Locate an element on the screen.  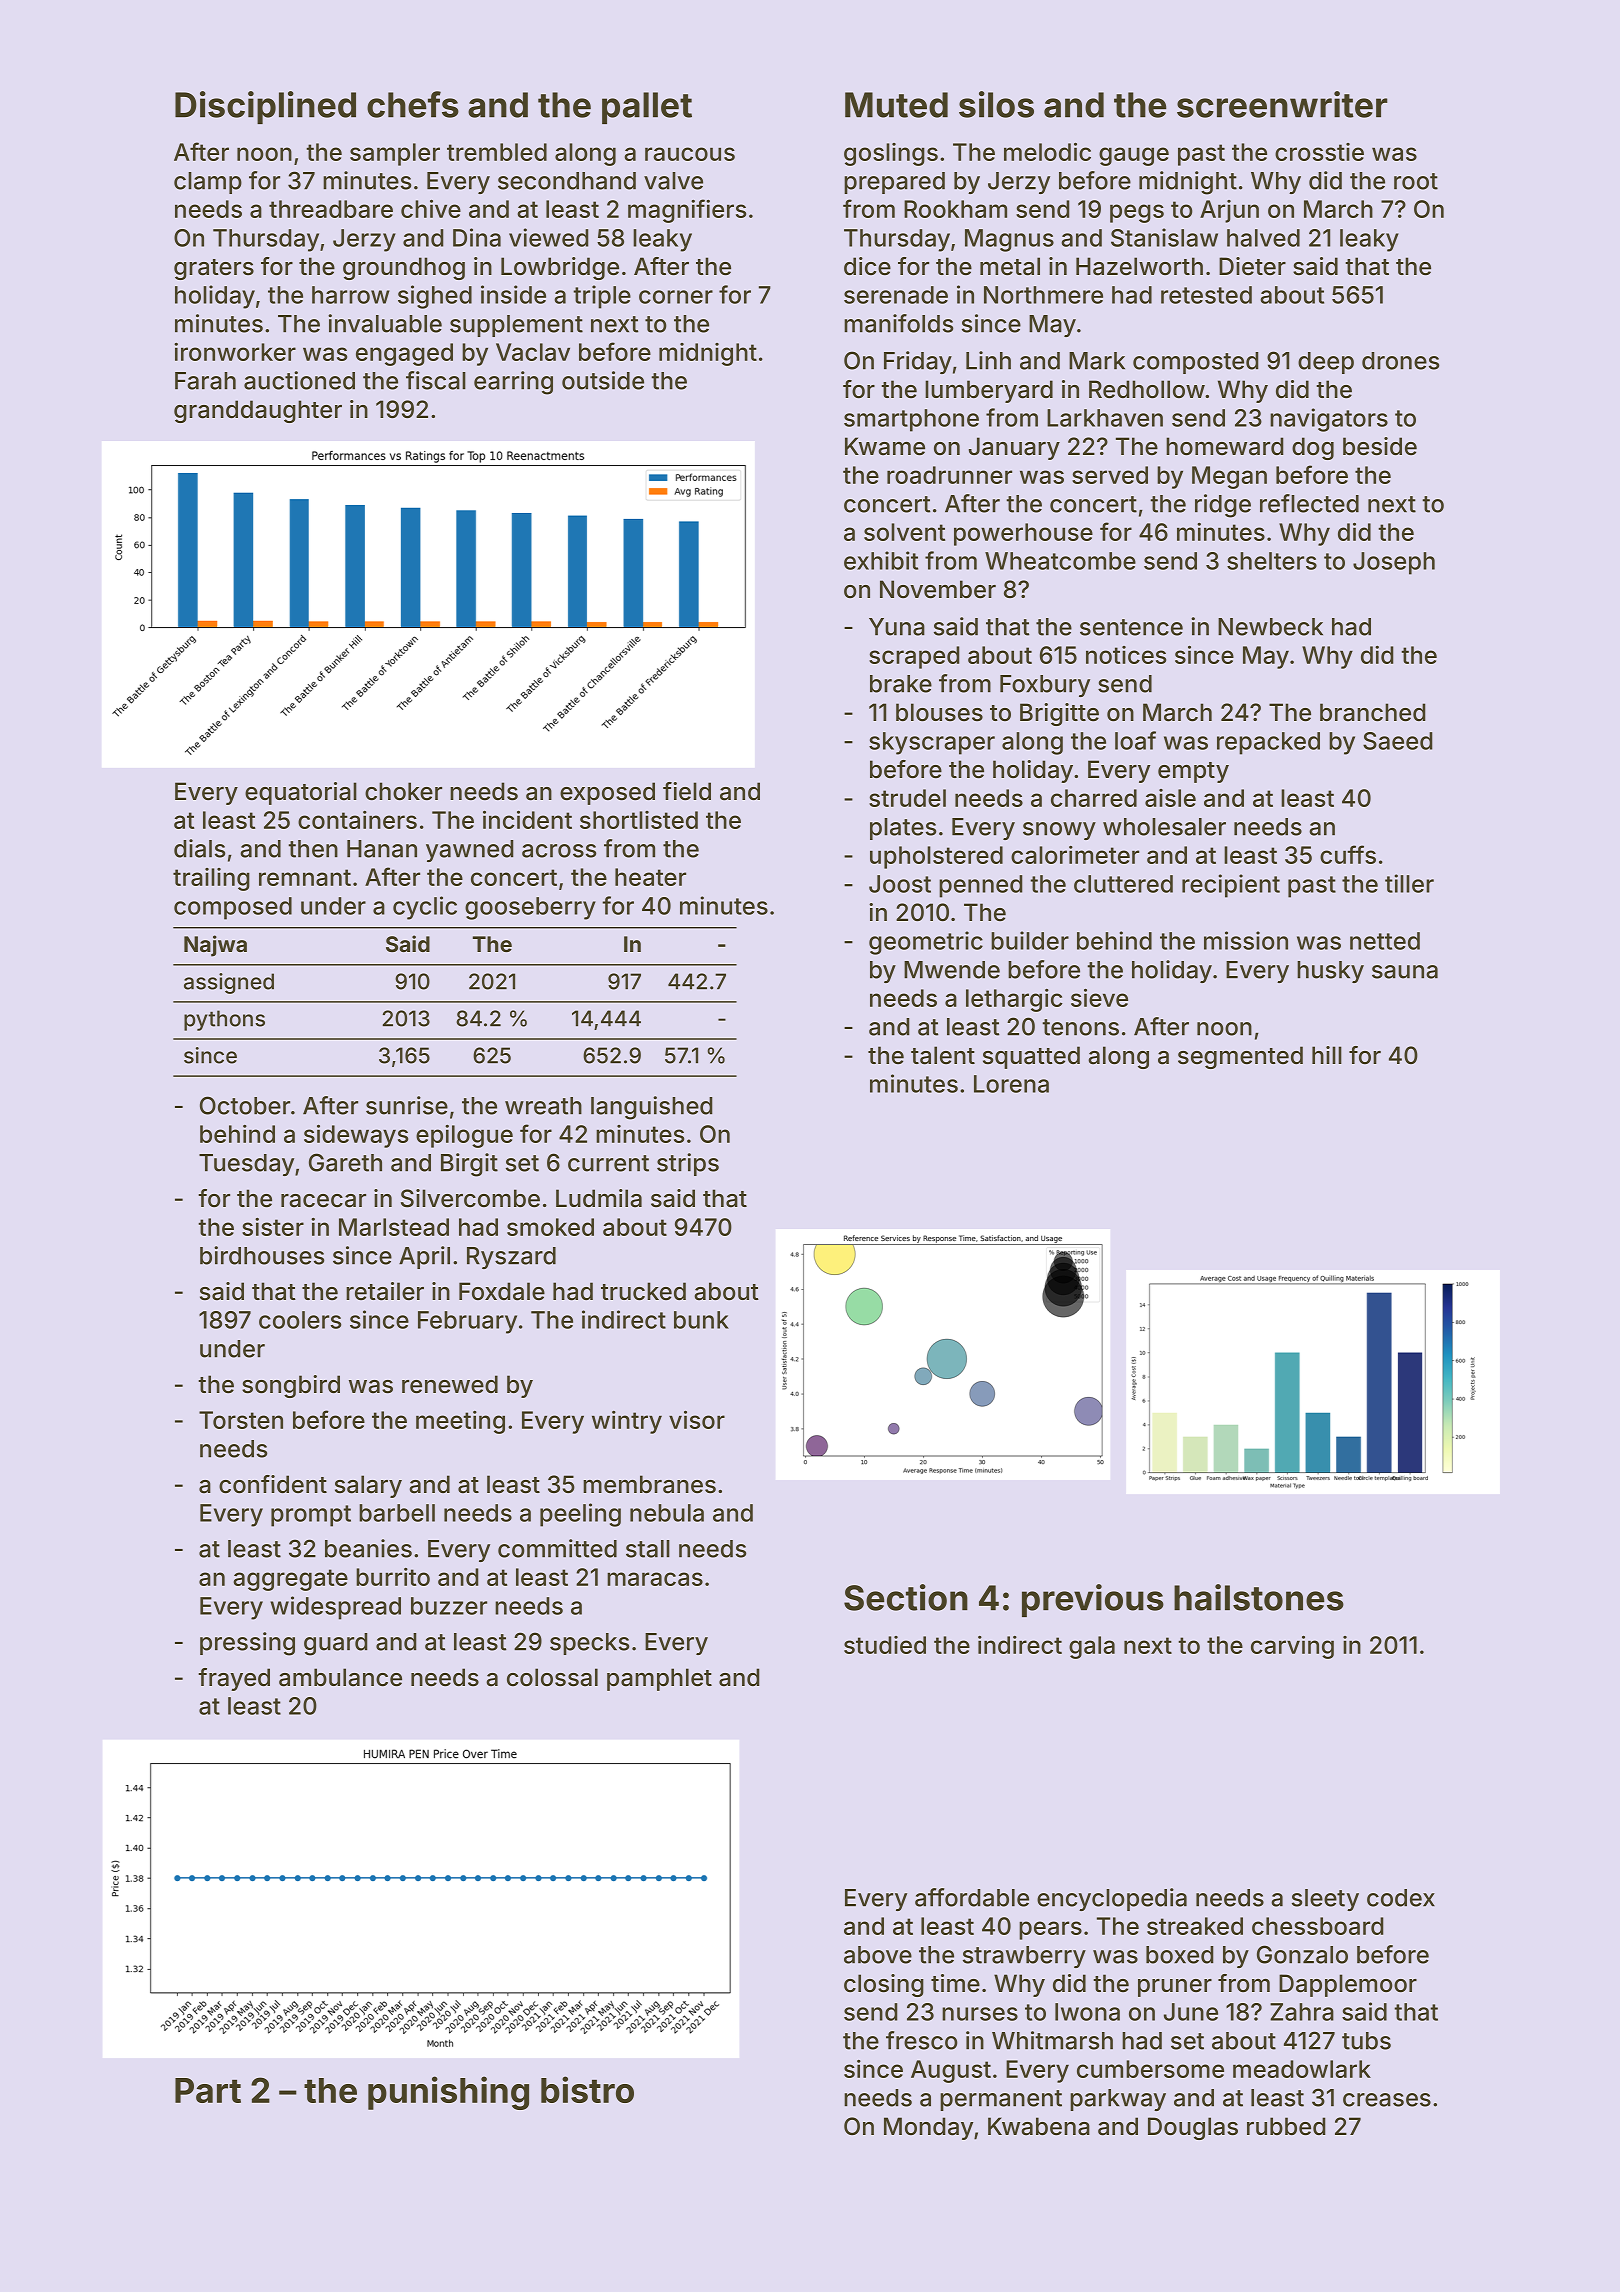
visor is located at coordinates (697, 1420).
